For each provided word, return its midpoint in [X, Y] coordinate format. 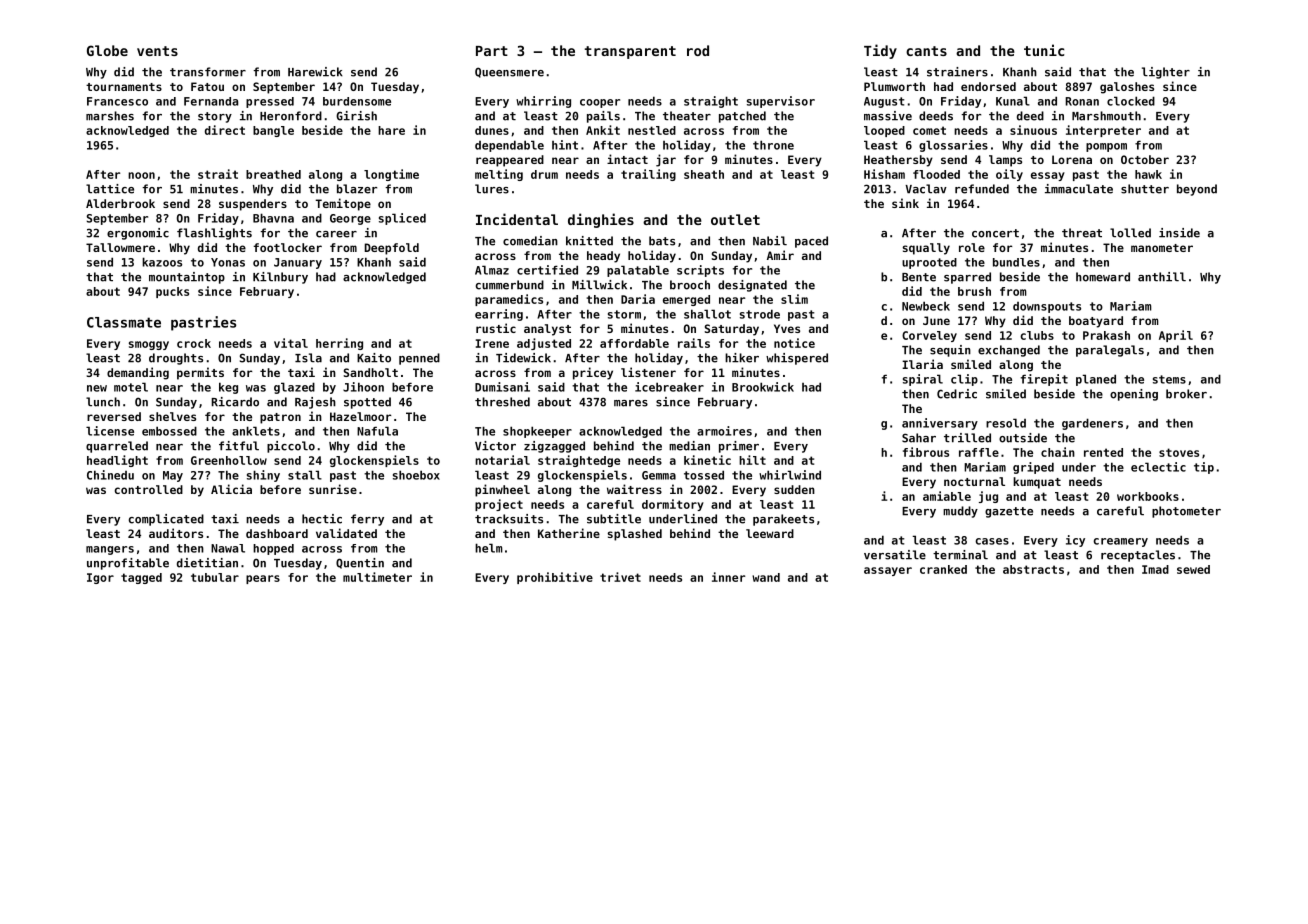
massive [888, 116]
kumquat [1037, 483]
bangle [273, 131]
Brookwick [763, 387]
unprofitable [128, 564]
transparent [630, 52]
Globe [107, 50]
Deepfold [392, 249]
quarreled [117, 447]
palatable [638, 271]
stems [1169, 379]
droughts [176, 359]
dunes [492, 130]
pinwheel [502, 490]
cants [926, 51]
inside [1179, 233]
